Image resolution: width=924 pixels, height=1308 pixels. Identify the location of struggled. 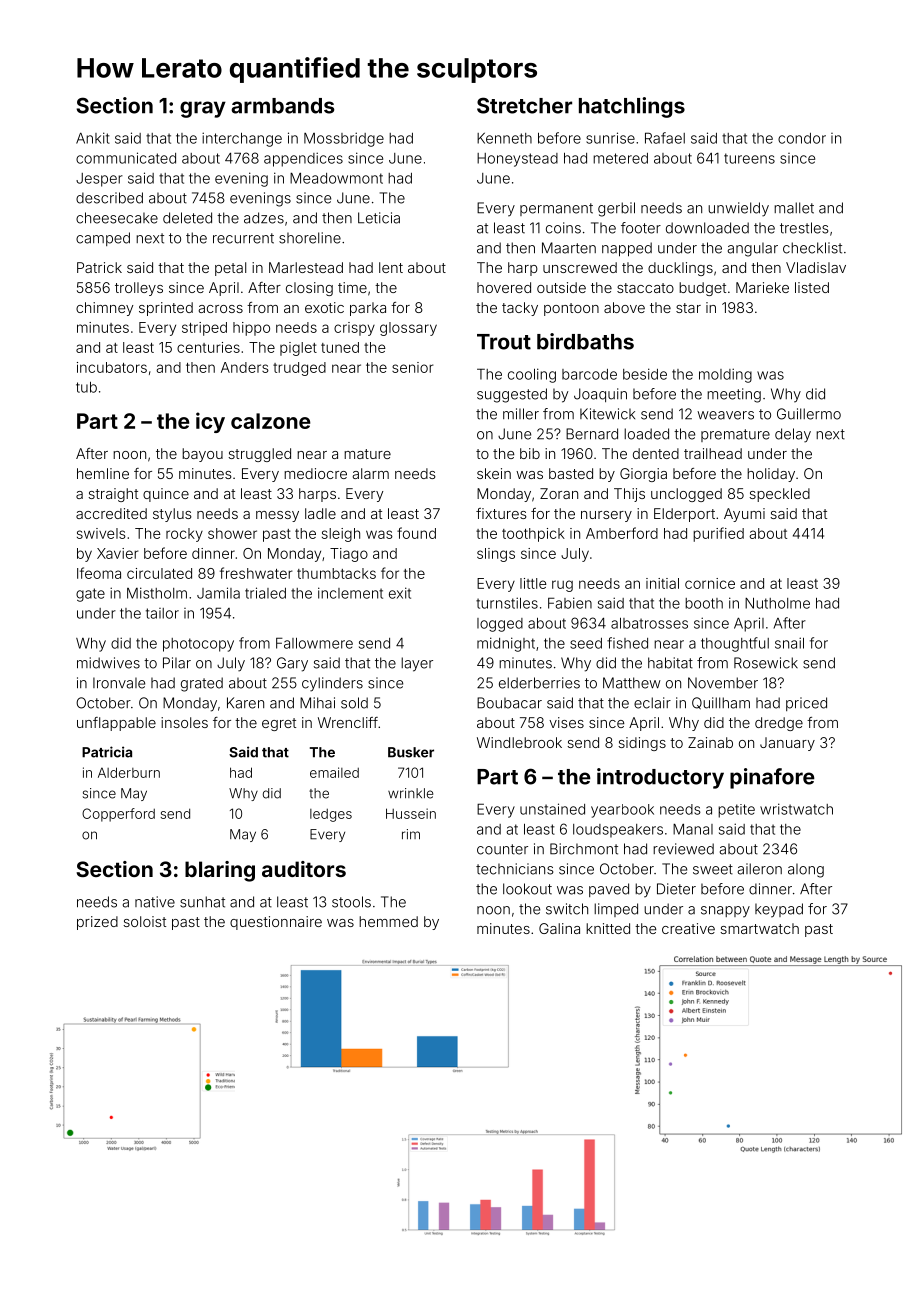
(259, 455).
